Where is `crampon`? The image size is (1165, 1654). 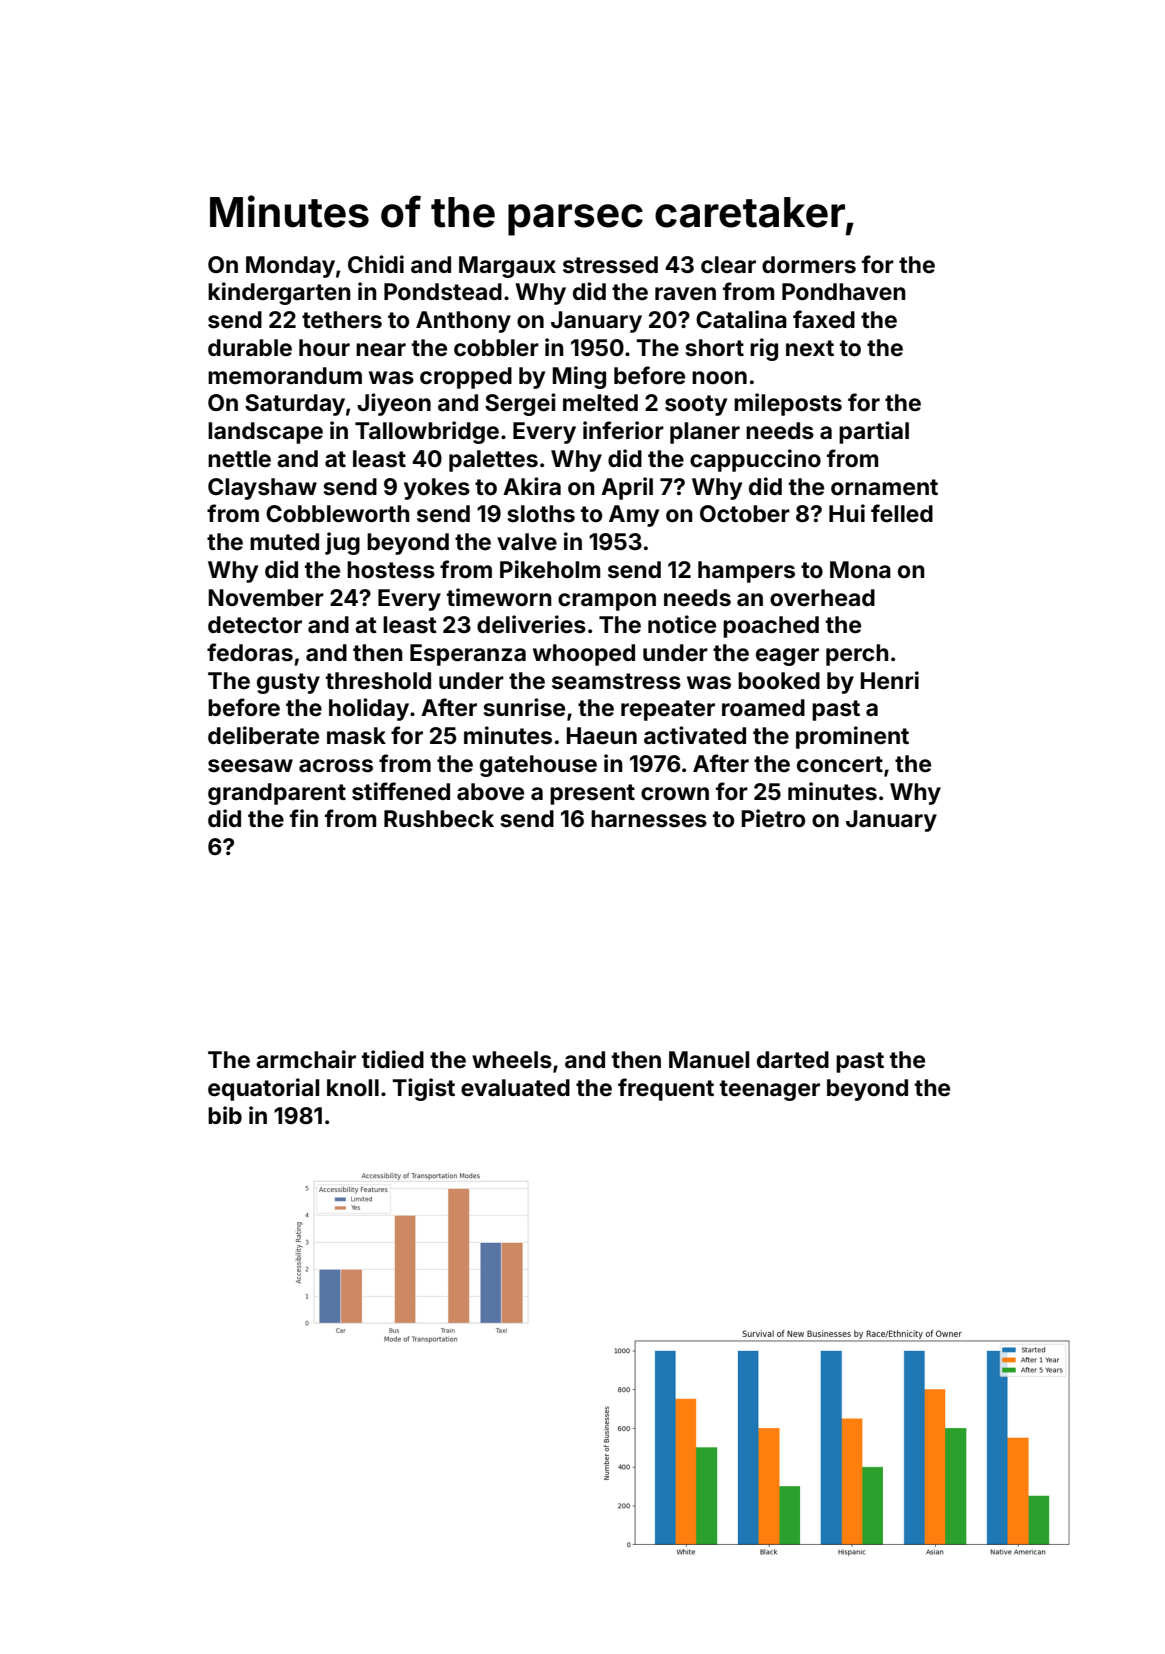 crampon is located at coordinates (607, 602).
